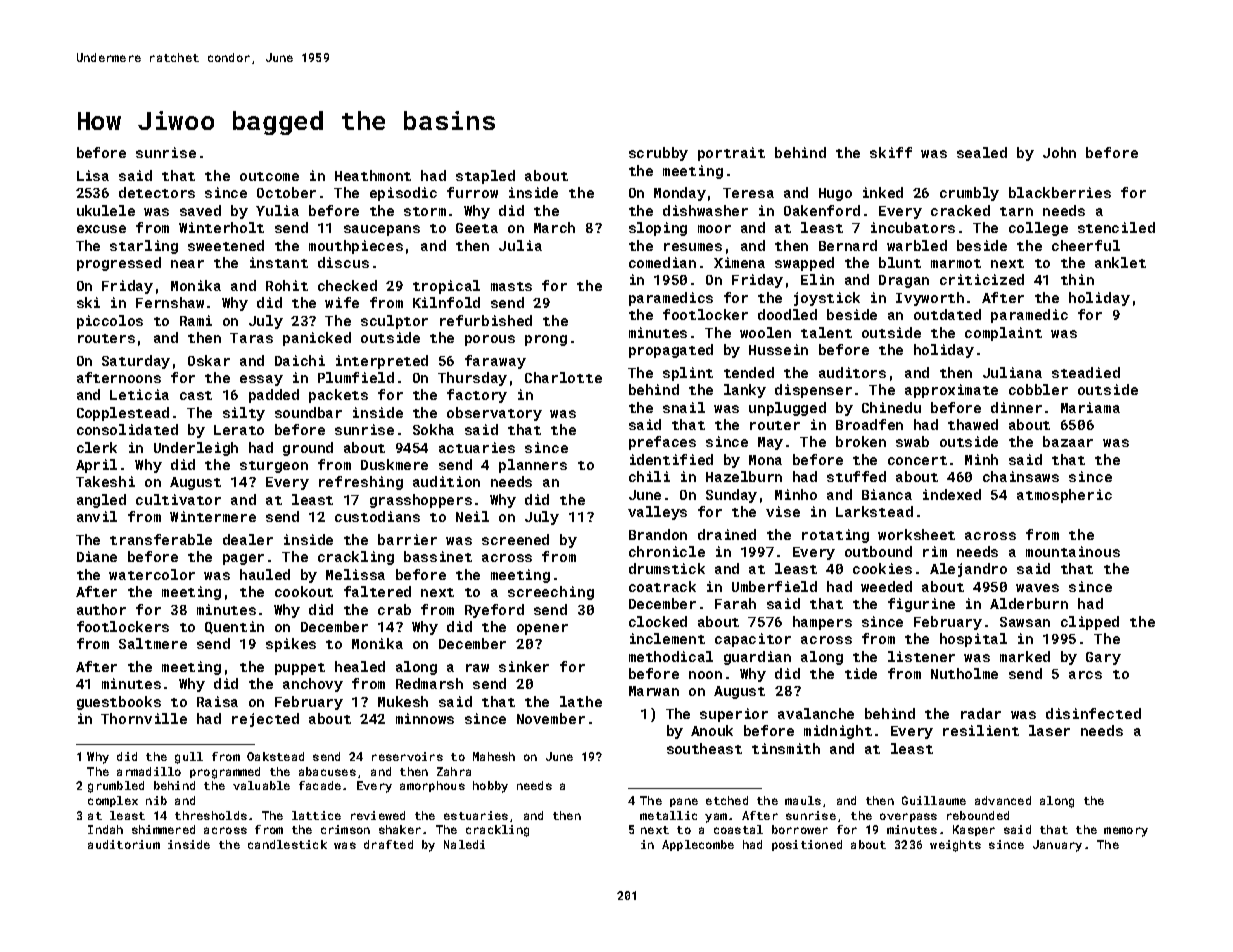  Describe the element at coordinates (826, 332) in the screenshot. I see `talent` at that location.
